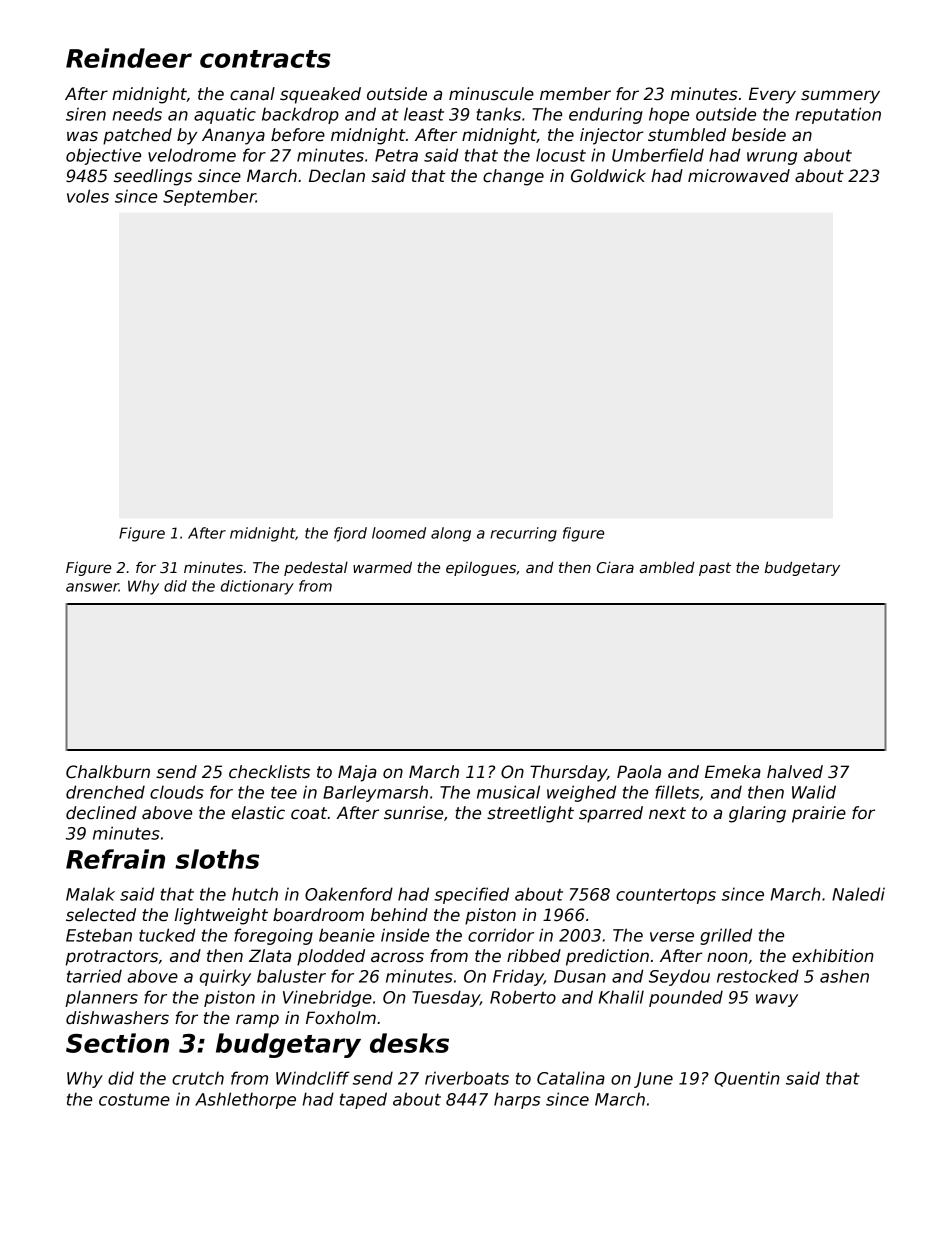  I want to click on crutch, so click(198, 1078).
